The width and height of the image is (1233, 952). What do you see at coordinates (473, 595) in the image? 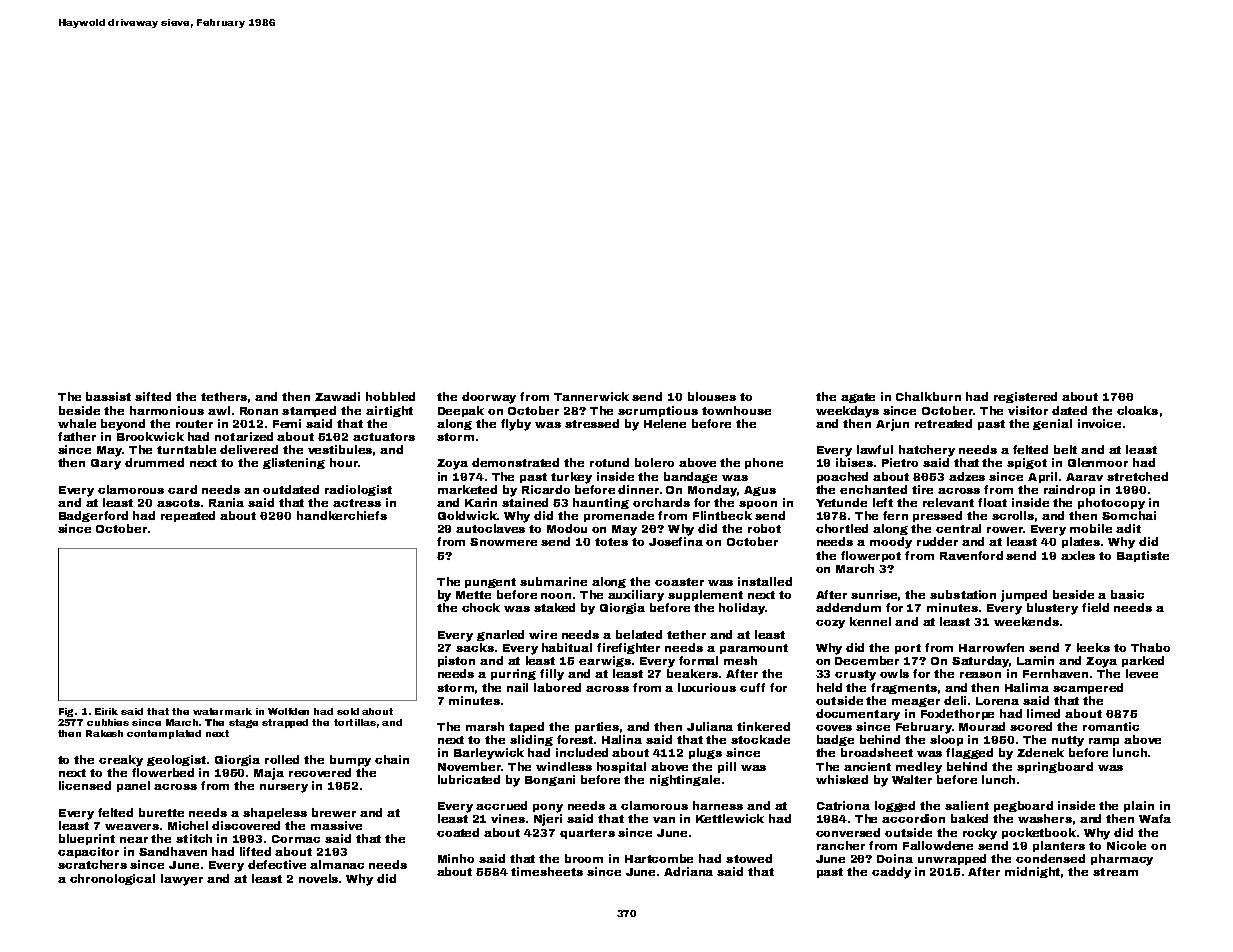
I see `Mette` at bounding box center [473, 595].
